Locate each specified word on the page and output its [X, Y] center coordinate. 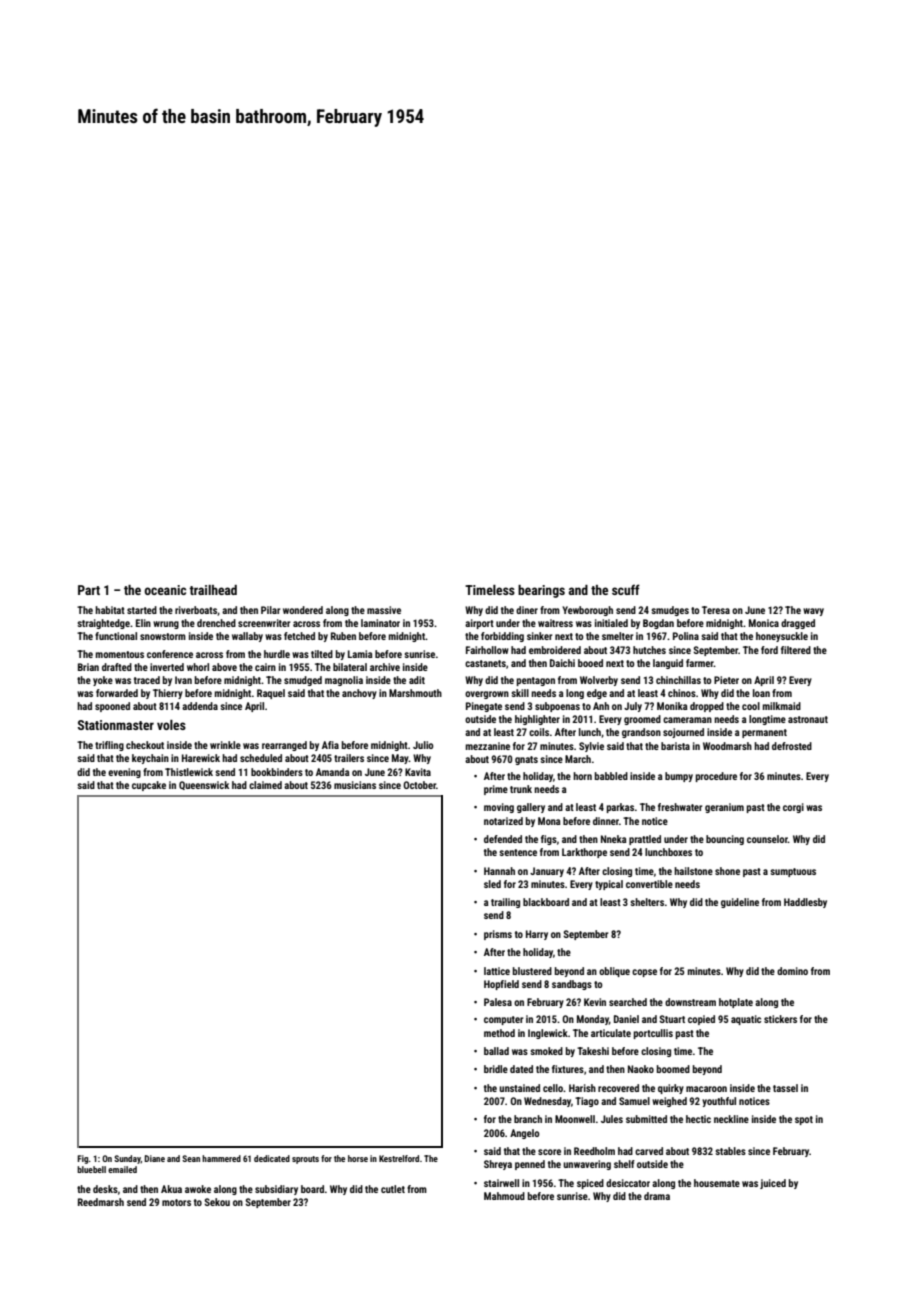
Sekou [217, 1202]
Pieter [726, 680]
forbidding [502, 637]
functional [116, 636]
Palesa [498, 1002]
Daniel [626, 1019]
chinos [682, 693]
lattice [497, 971]
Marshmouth [415, 693]
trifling [109, 746]
